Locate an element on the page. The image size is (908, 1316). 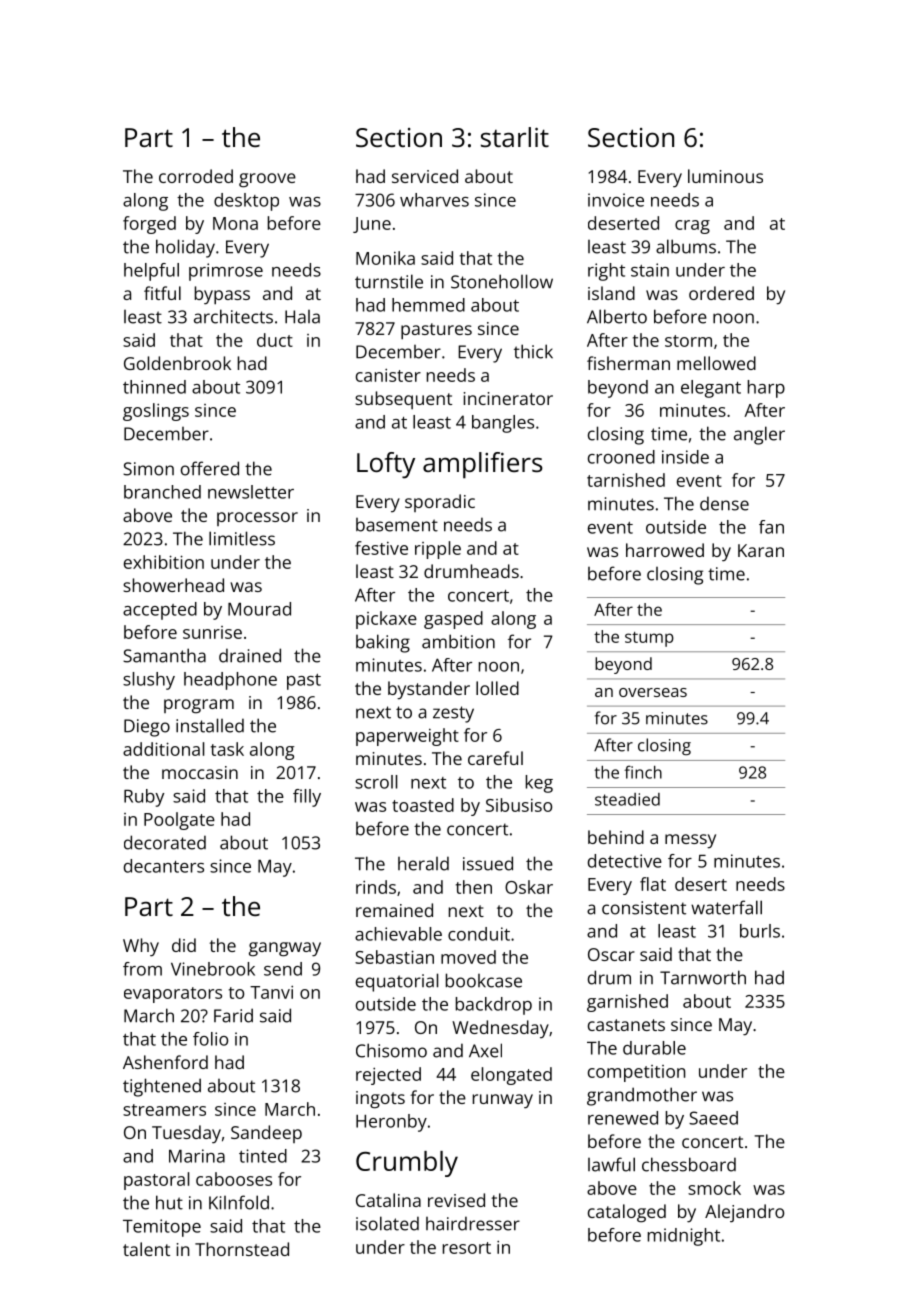
midnight is located at coordinates (684, 1237).
